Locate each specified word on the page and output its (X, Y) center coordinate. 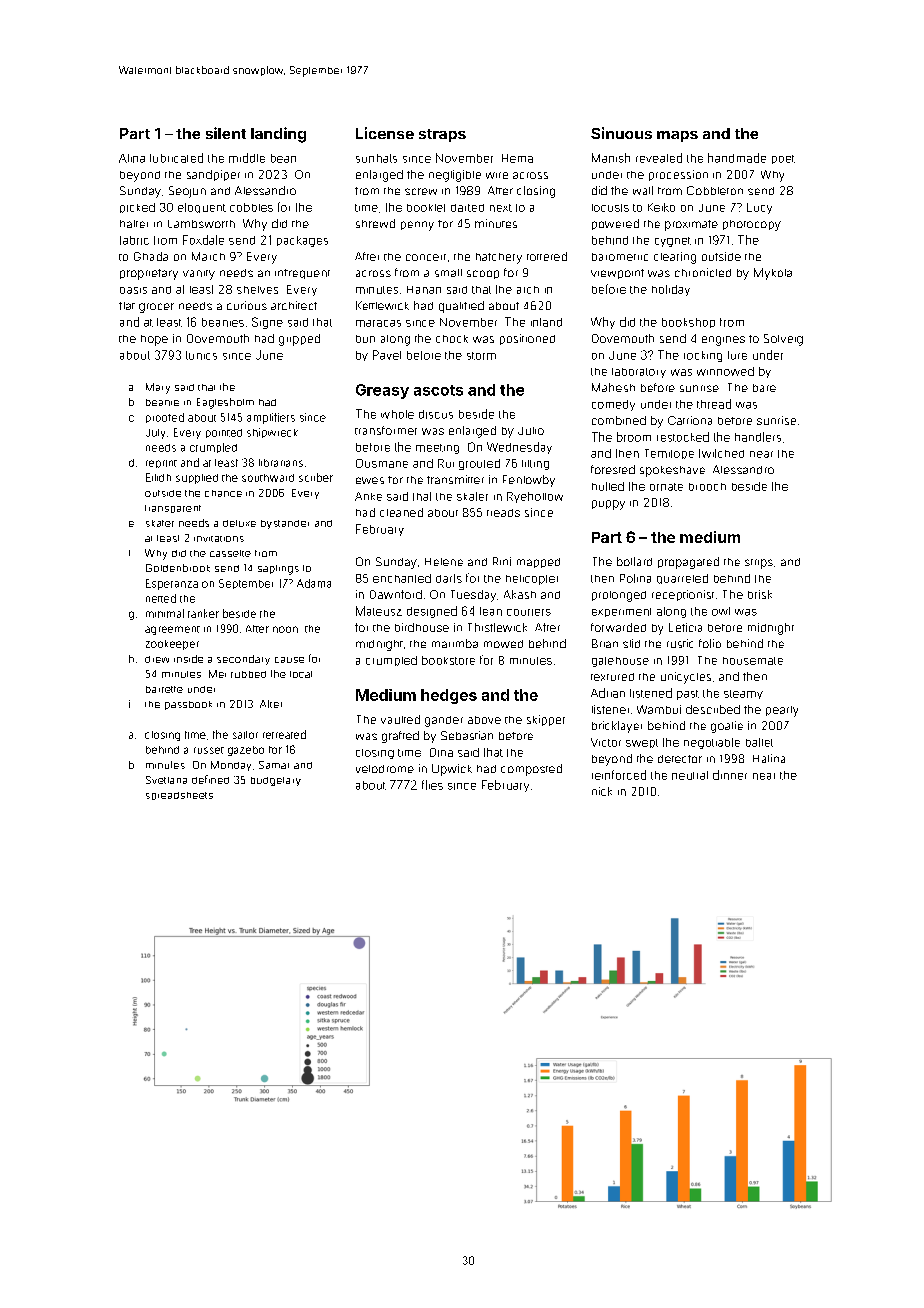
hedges (449, 696)
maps (677, 136)
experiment (621, 612)
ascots (438, 390)
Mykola (773, 274)
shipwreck (272, 433)
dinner (730, 775)
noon (285, 629)
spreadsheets (179, 796)
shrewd (375, 223)
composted (531, 770)
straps (442, 135)
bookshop (688, 323)
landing (278, 135)
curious (247, 305)
